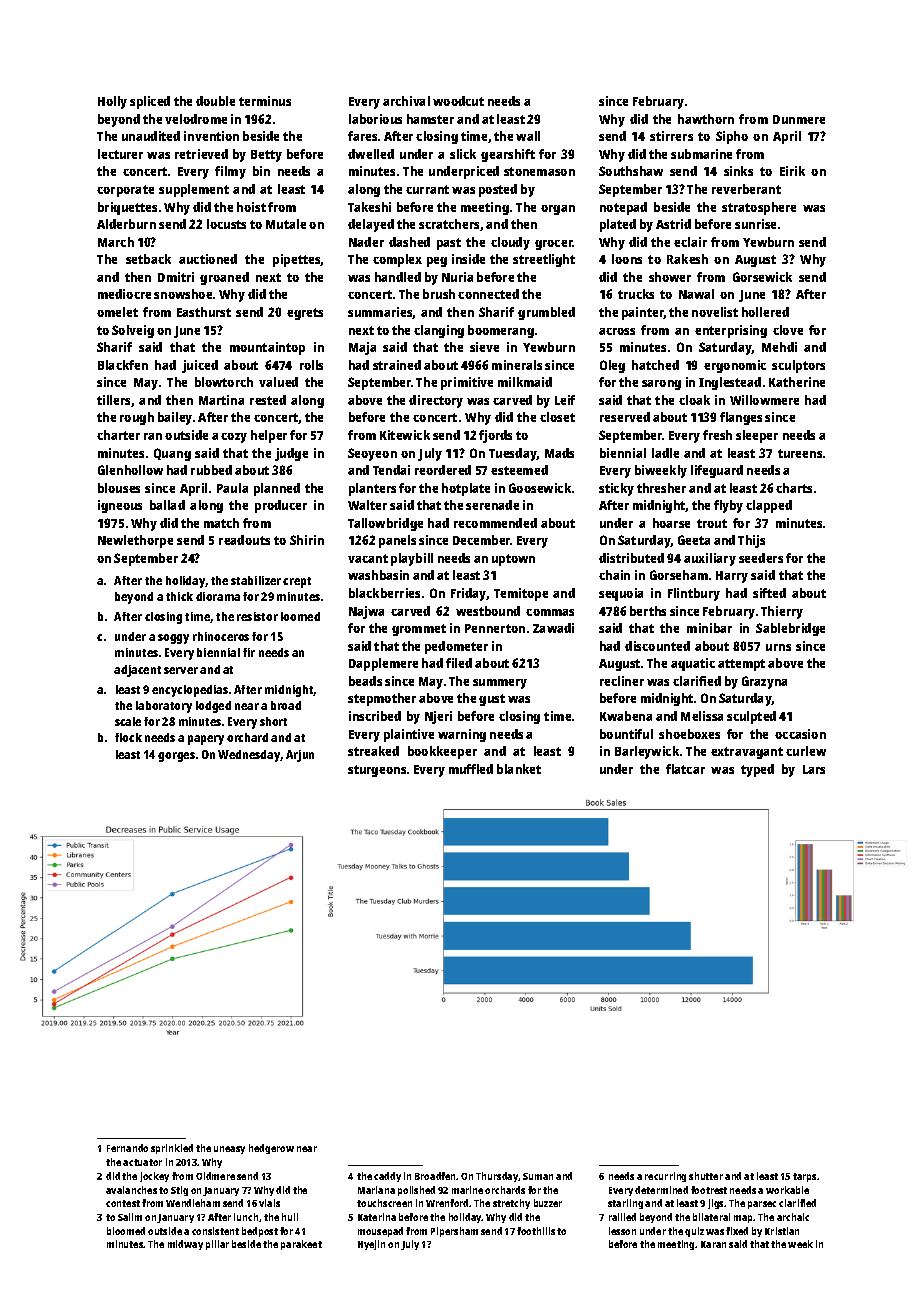 The image size is (924, 1308). Describe the element at coordinates (412, 559) in the document. I see `playbill` at that location.
